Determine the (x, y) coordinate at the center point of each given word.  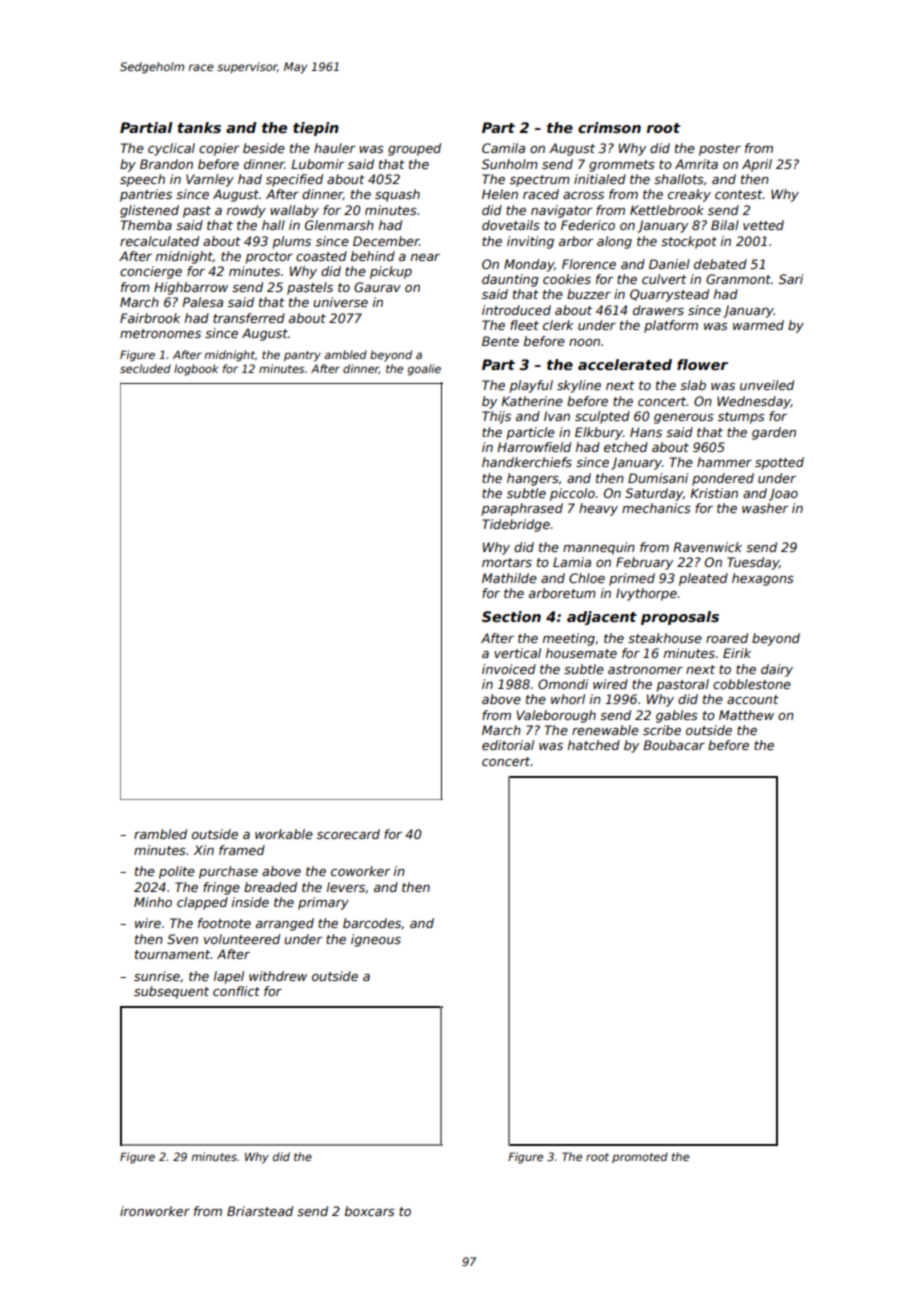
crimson (609, 127)
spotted (779, 463)
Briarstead (260, 1211)
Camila (503, 148)
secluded (145, 368)
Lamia (572, 562)
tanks (199, 127)
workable (284, 834)
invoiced (509, 669)
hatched (594, 745)
